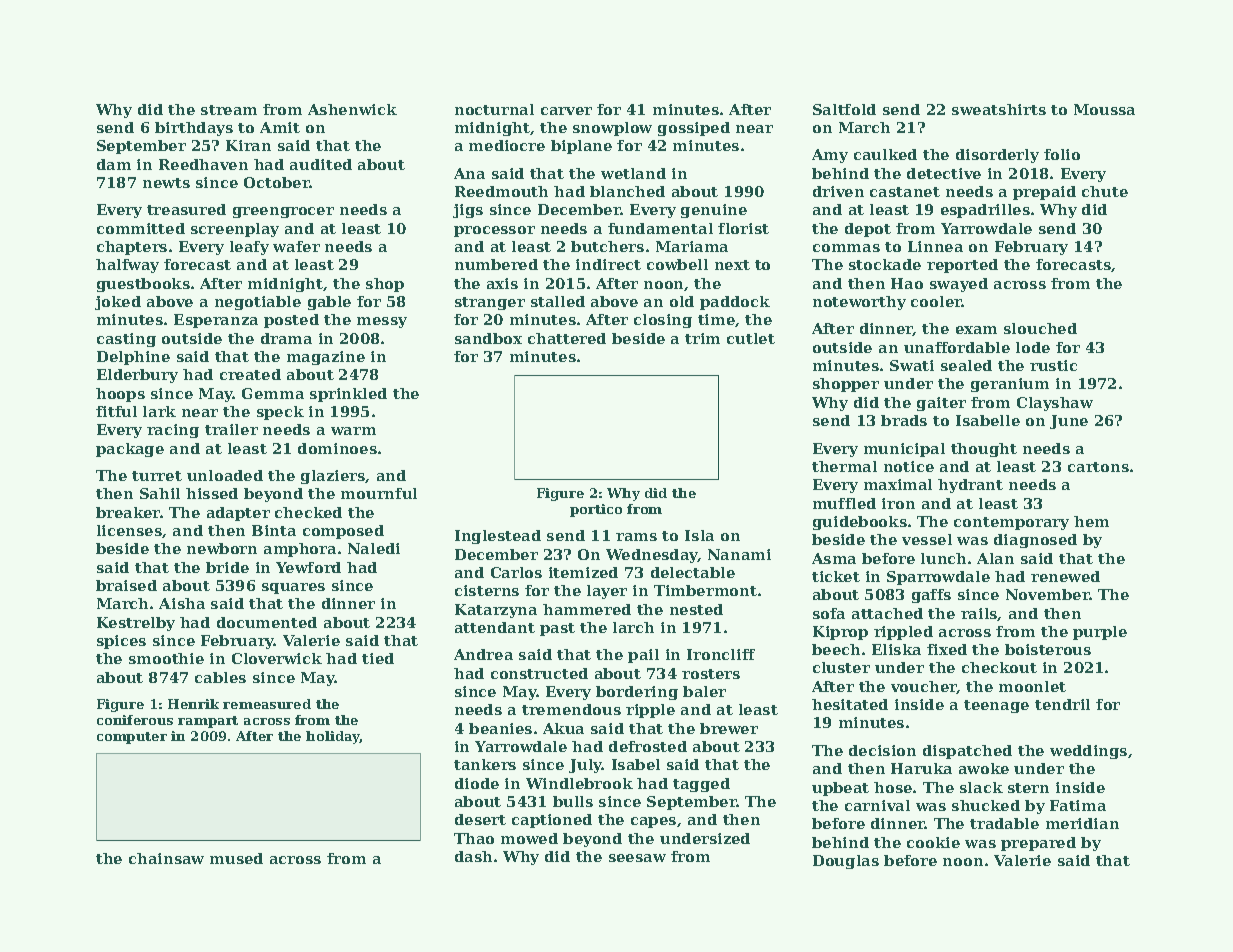 The image size is (1233, 952). Describe the element at coordinates (321, 164) in the screenshot. I see `audited` at that location.
